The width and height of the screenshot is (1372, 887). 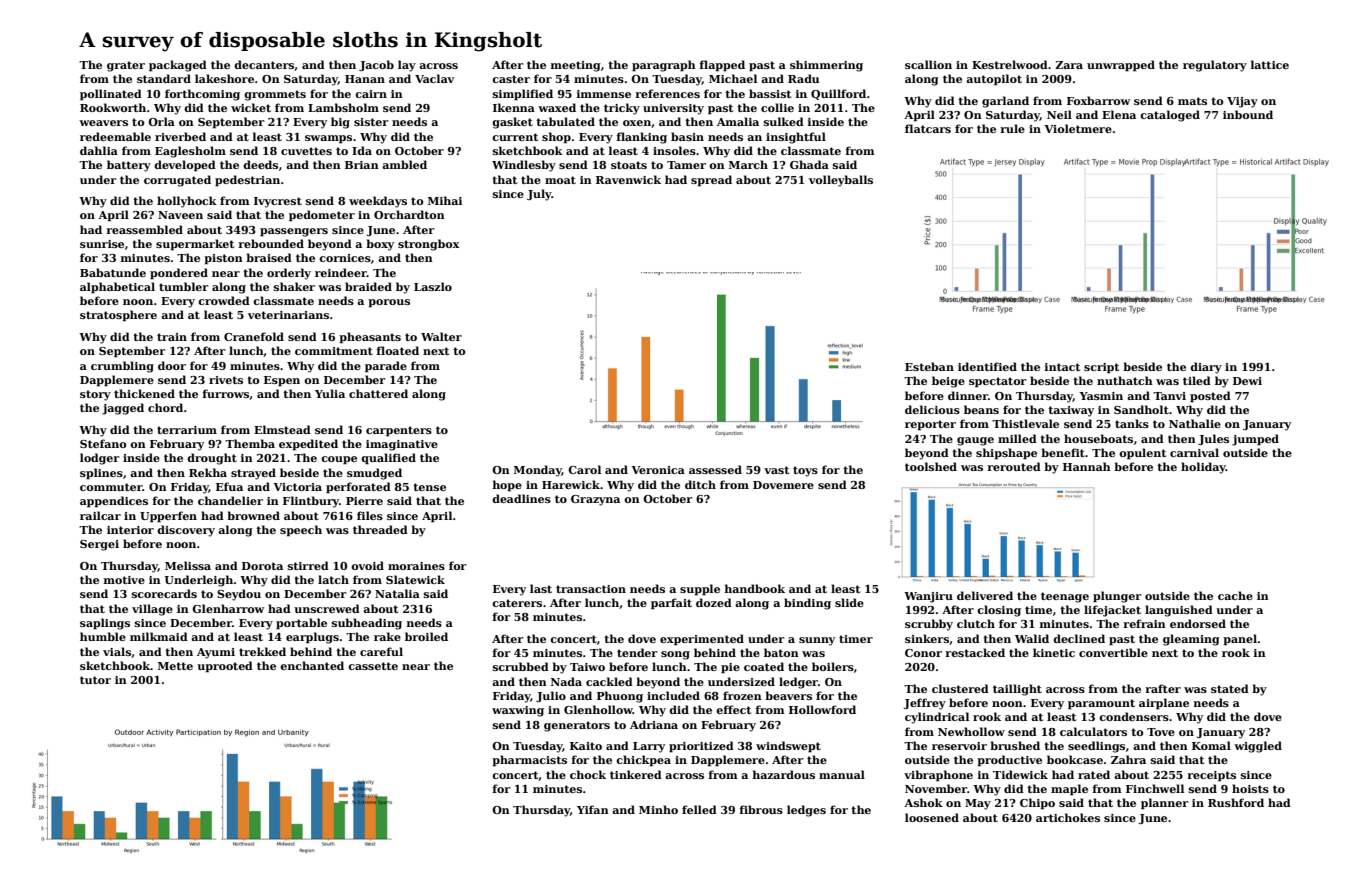 I want to click on packaged, so click(x=178, y=66).
